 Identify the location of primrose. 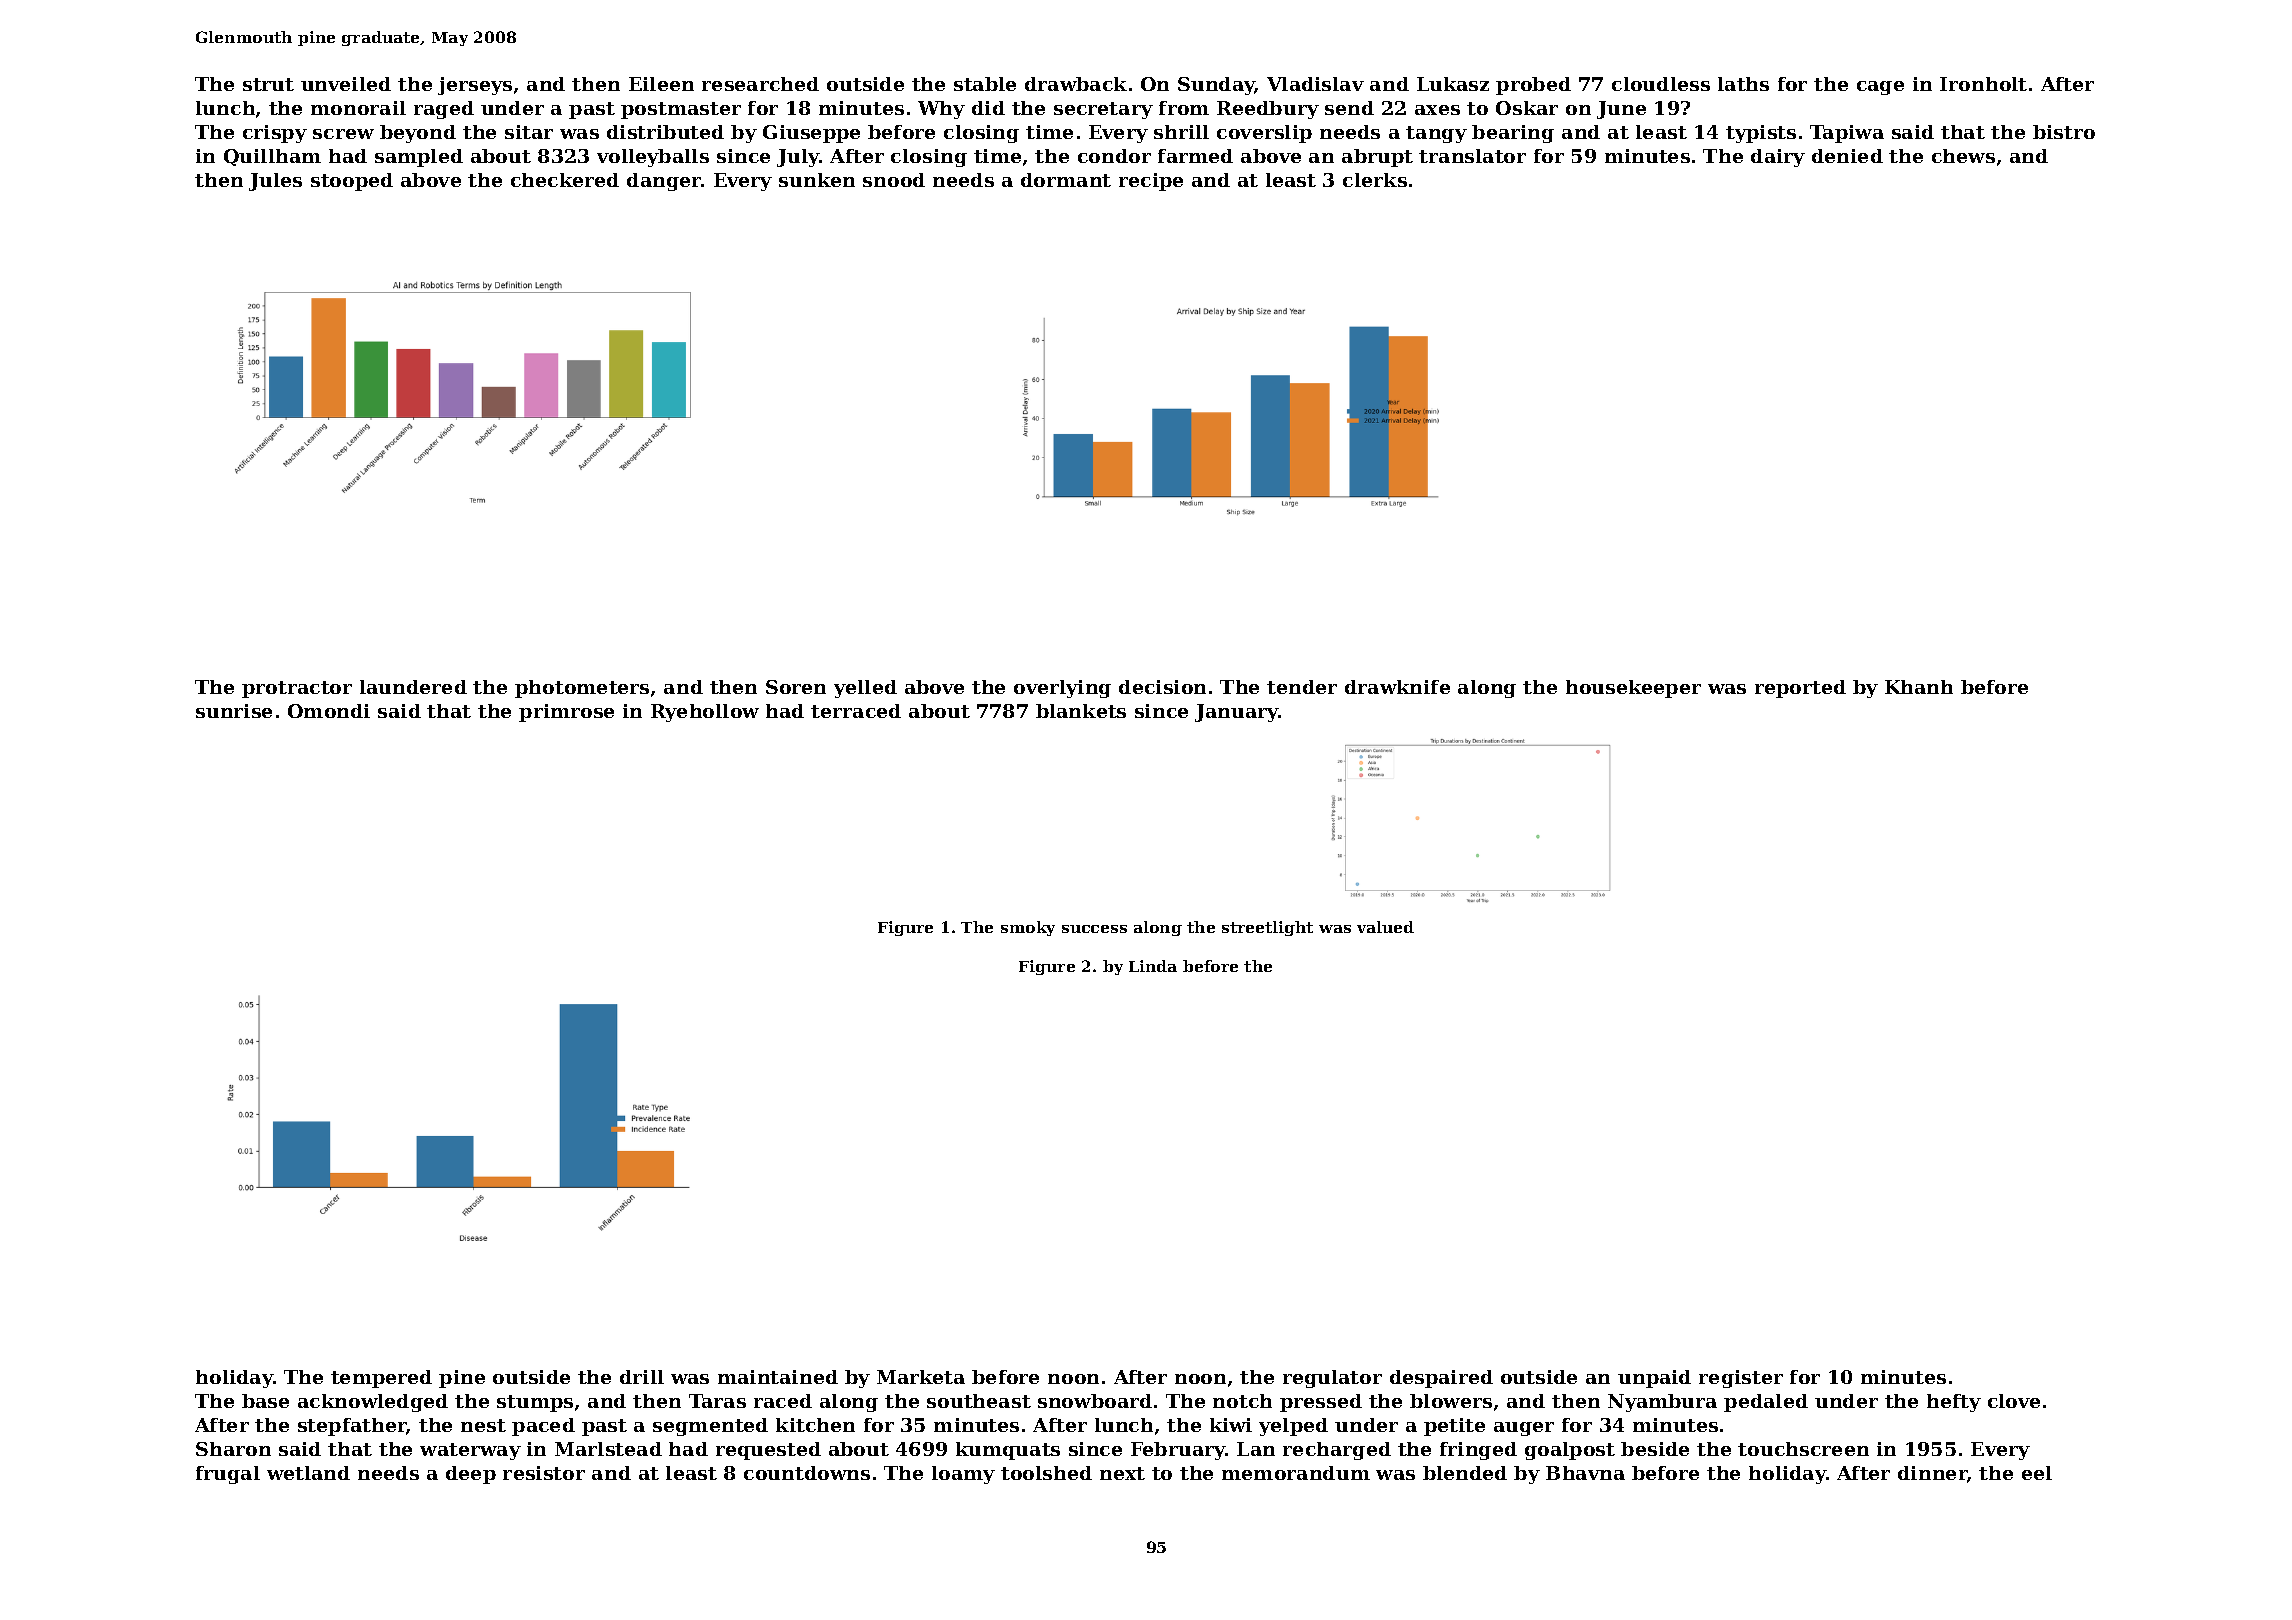
(566, 713).
